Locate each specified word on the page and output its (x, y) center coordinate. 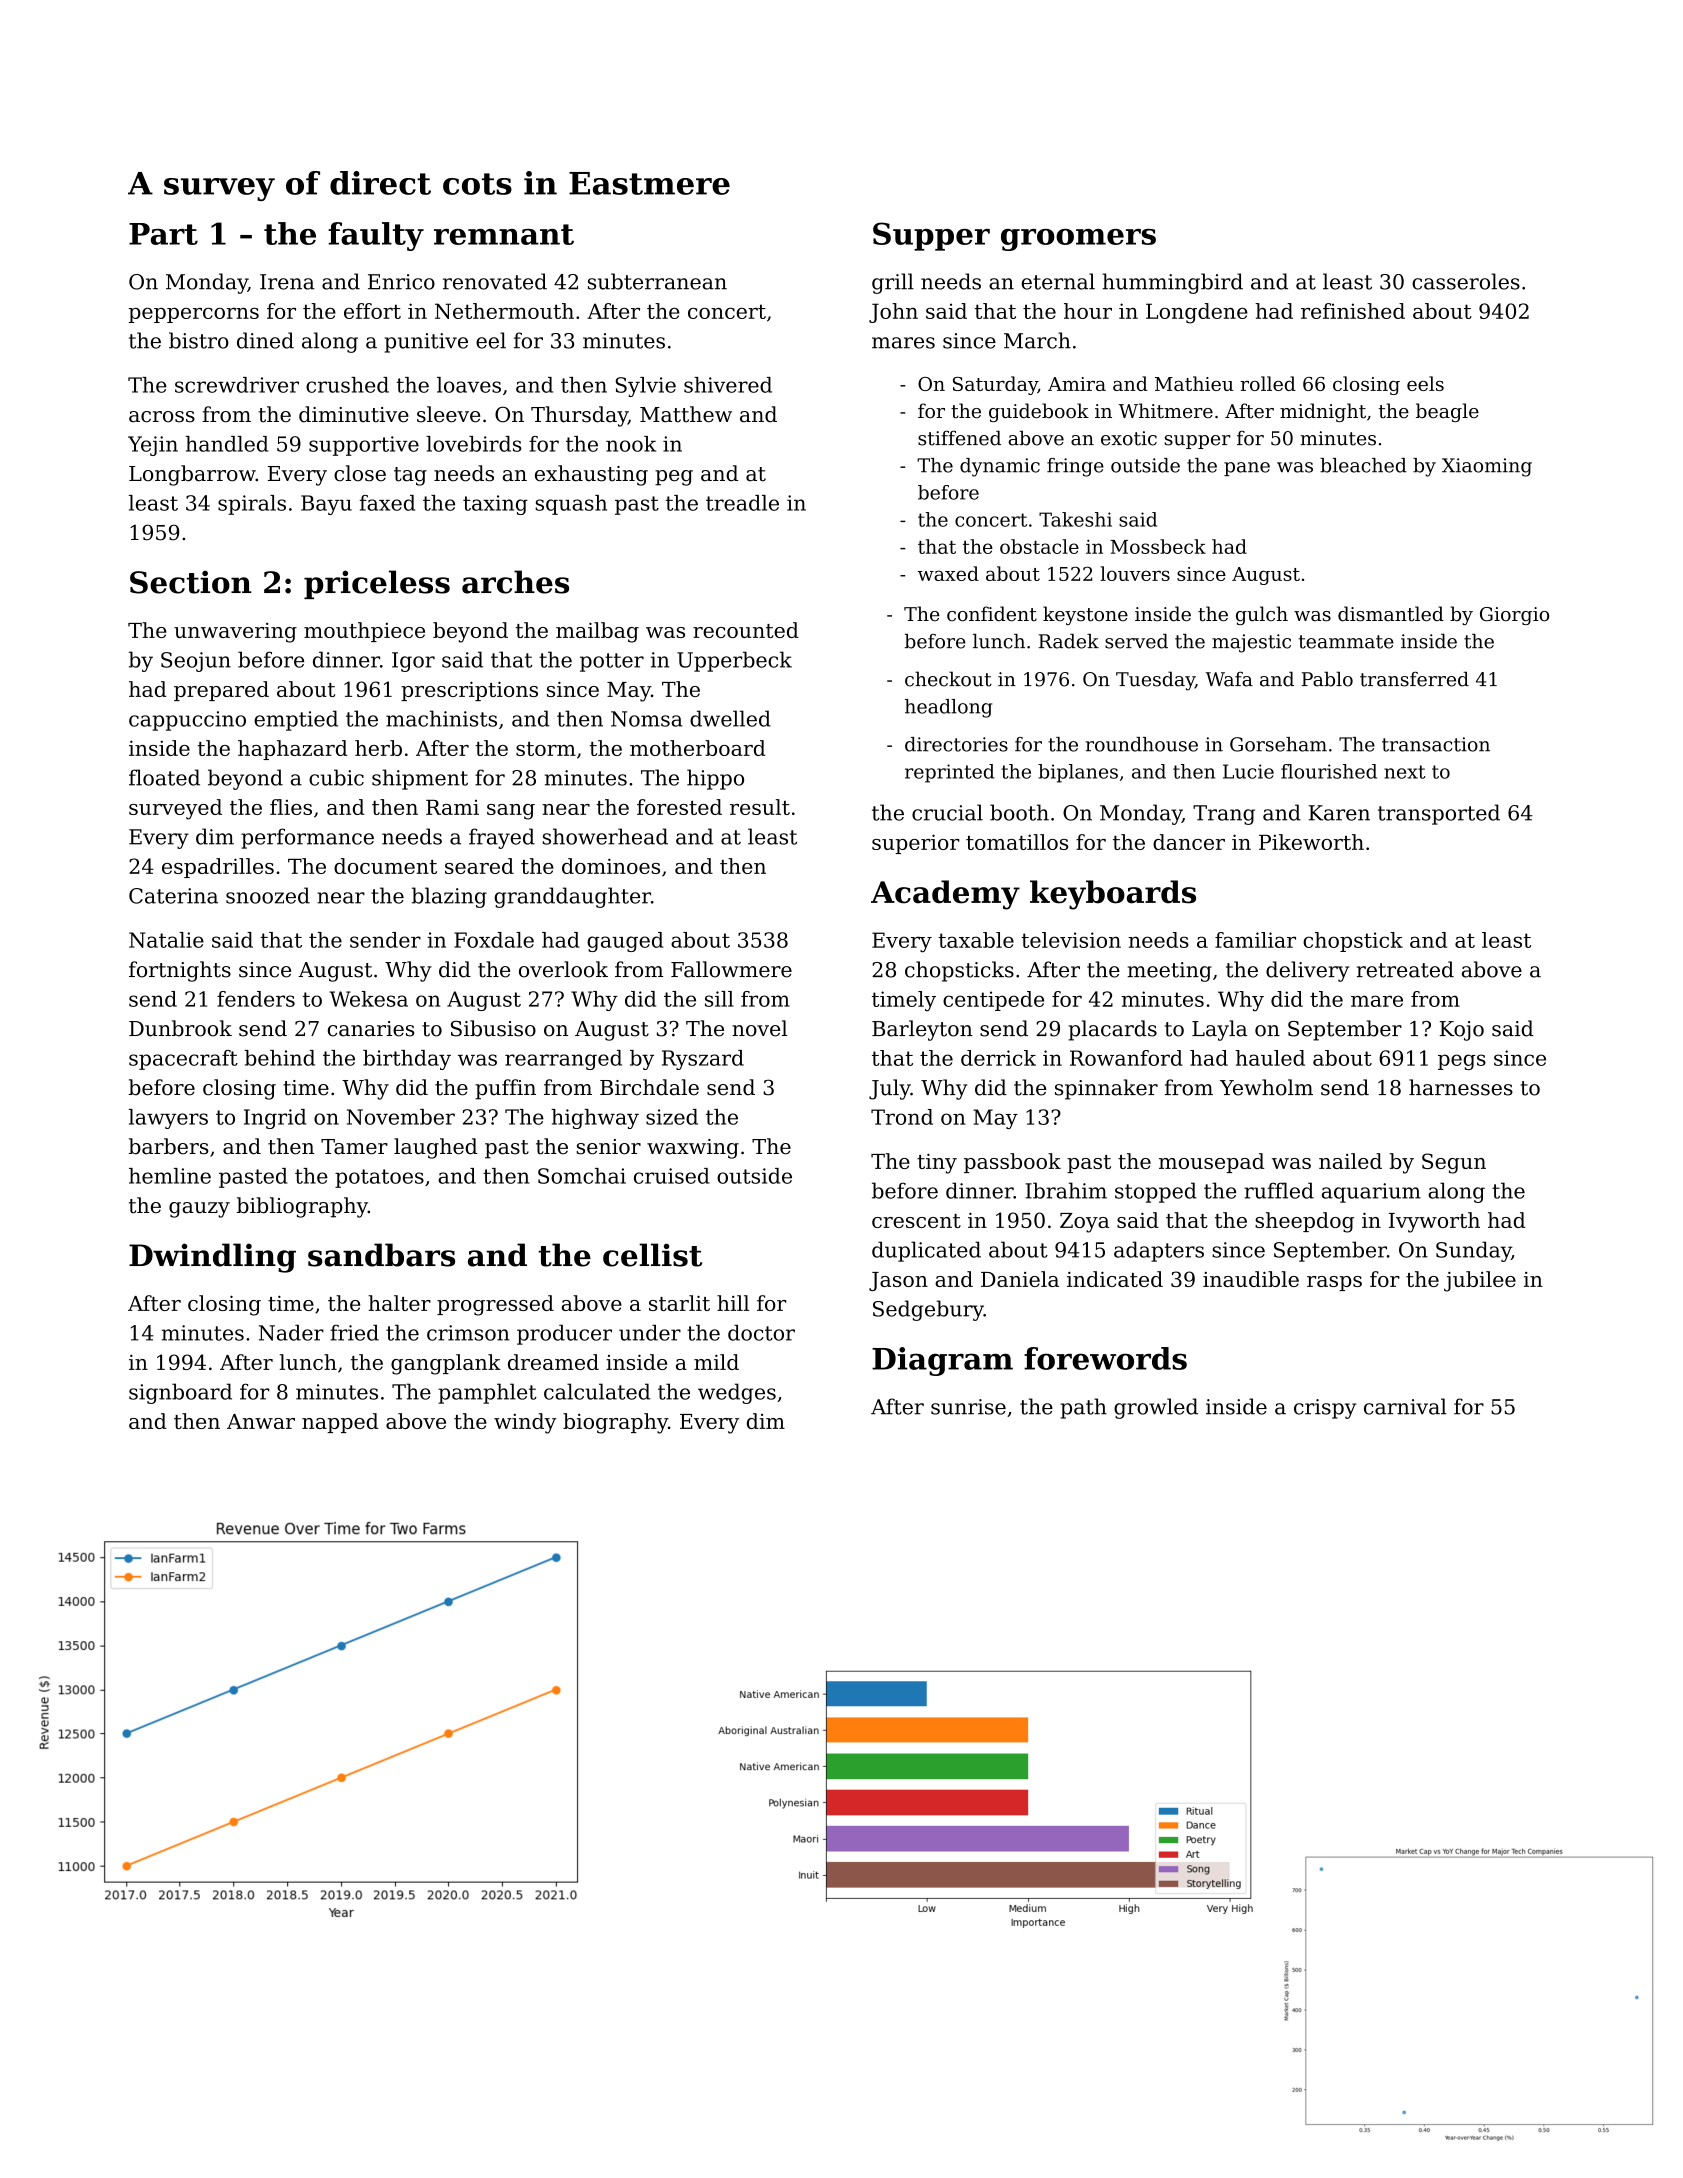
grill (893, 283)
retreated (1405, 969)
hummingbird (1173, 283)
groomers (1078, 240)
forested (679, 807)
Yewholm (1266, 1087)
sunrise (968, 1407)
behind (279, 1058)
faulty (376, 236)
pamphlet (487, 1393)
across (162, 417)
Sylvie (646, 387)
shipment (420, 779)
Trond (902, 1117)
